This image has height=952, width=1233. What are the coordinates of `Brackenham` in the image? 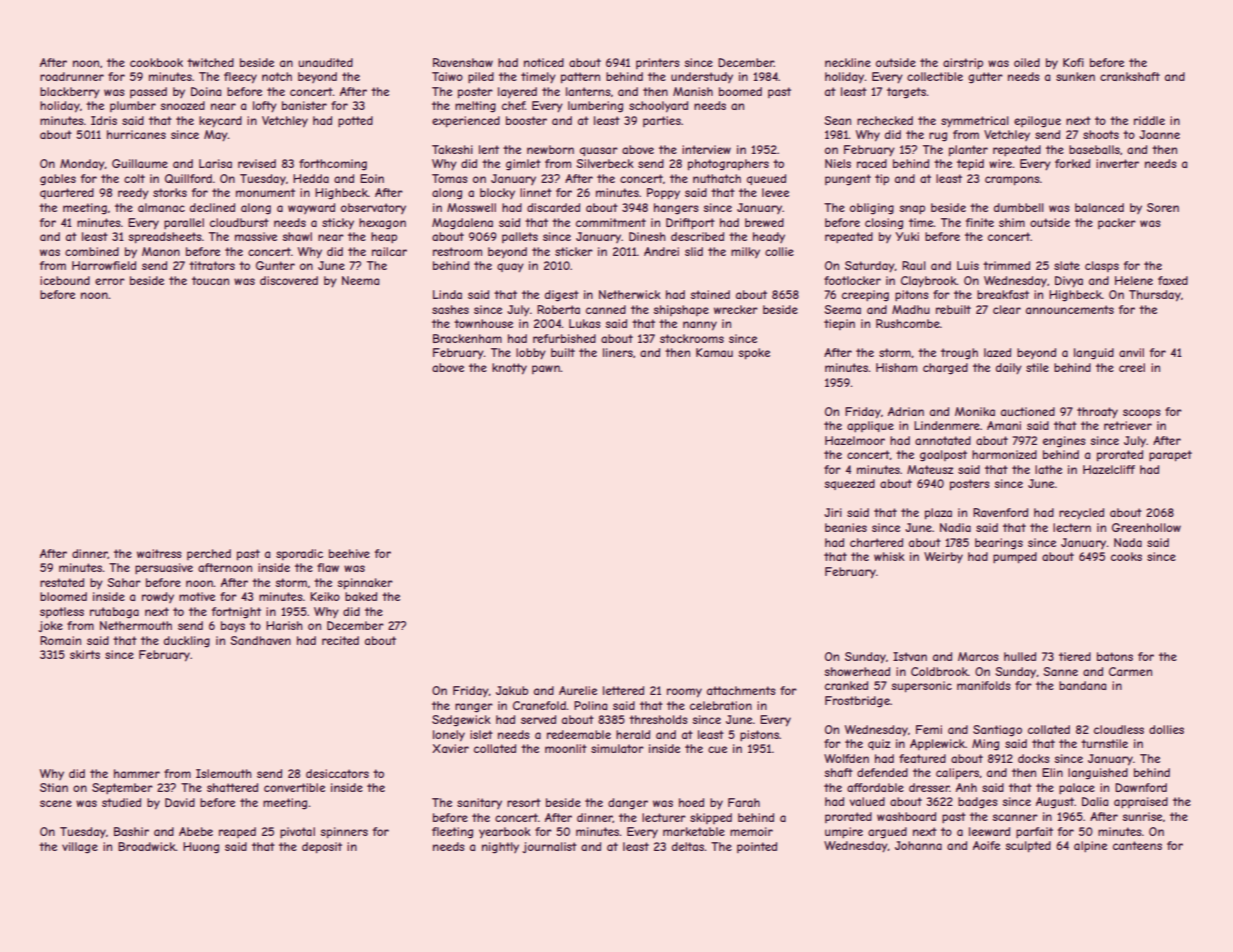 It's located at (467, 338).
